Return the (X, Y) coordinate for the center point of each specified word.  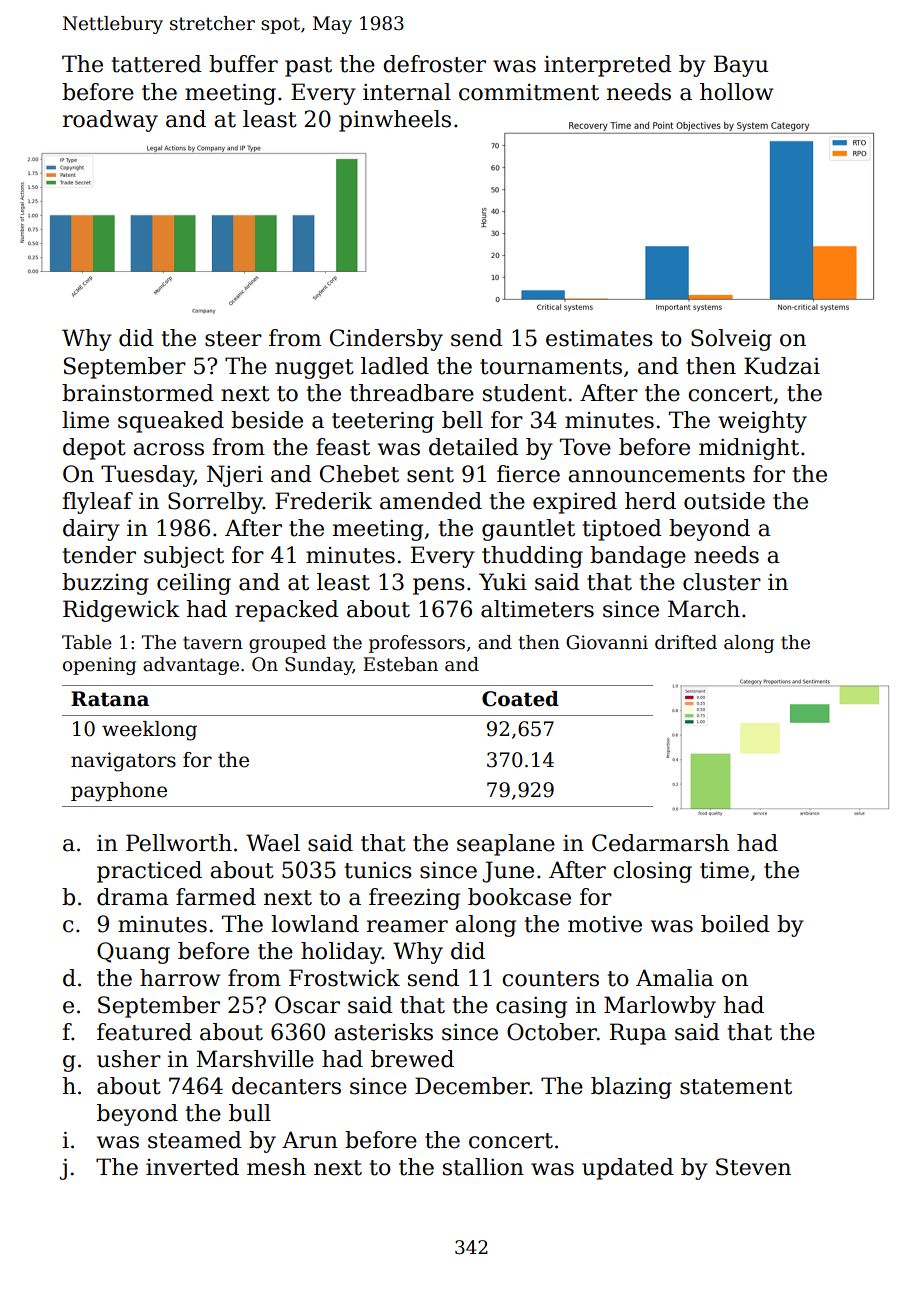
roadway (110, 121)
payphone (119, 792)
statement (736, 1087)
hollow (736, 92)
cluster (722, 582)
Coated (520, 699)
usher (129, 1059)
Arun (310, 1140)
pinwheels (395, 121)
